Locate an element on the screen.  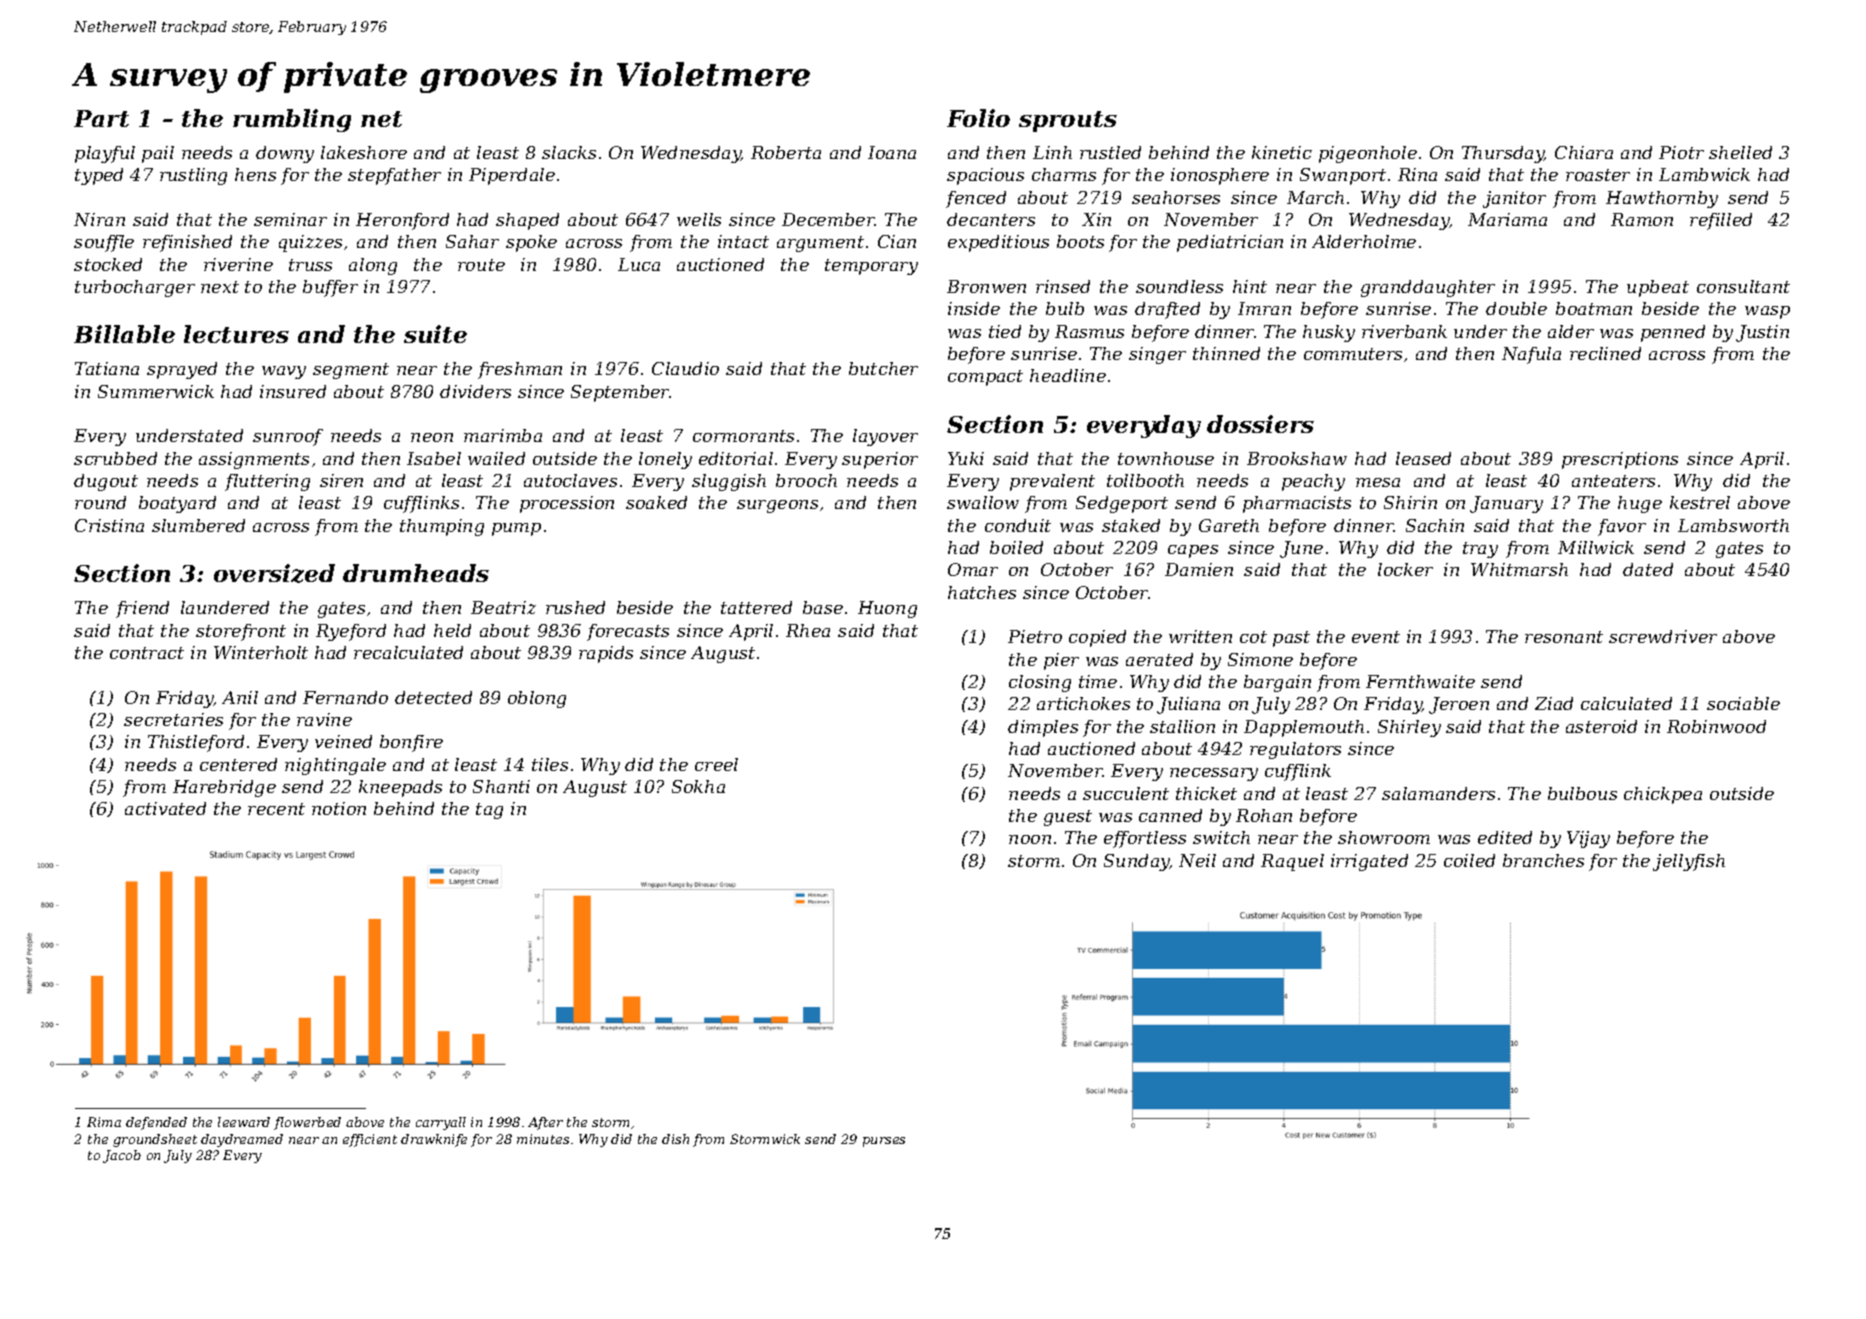
next is located at coordinates (220, 287).
